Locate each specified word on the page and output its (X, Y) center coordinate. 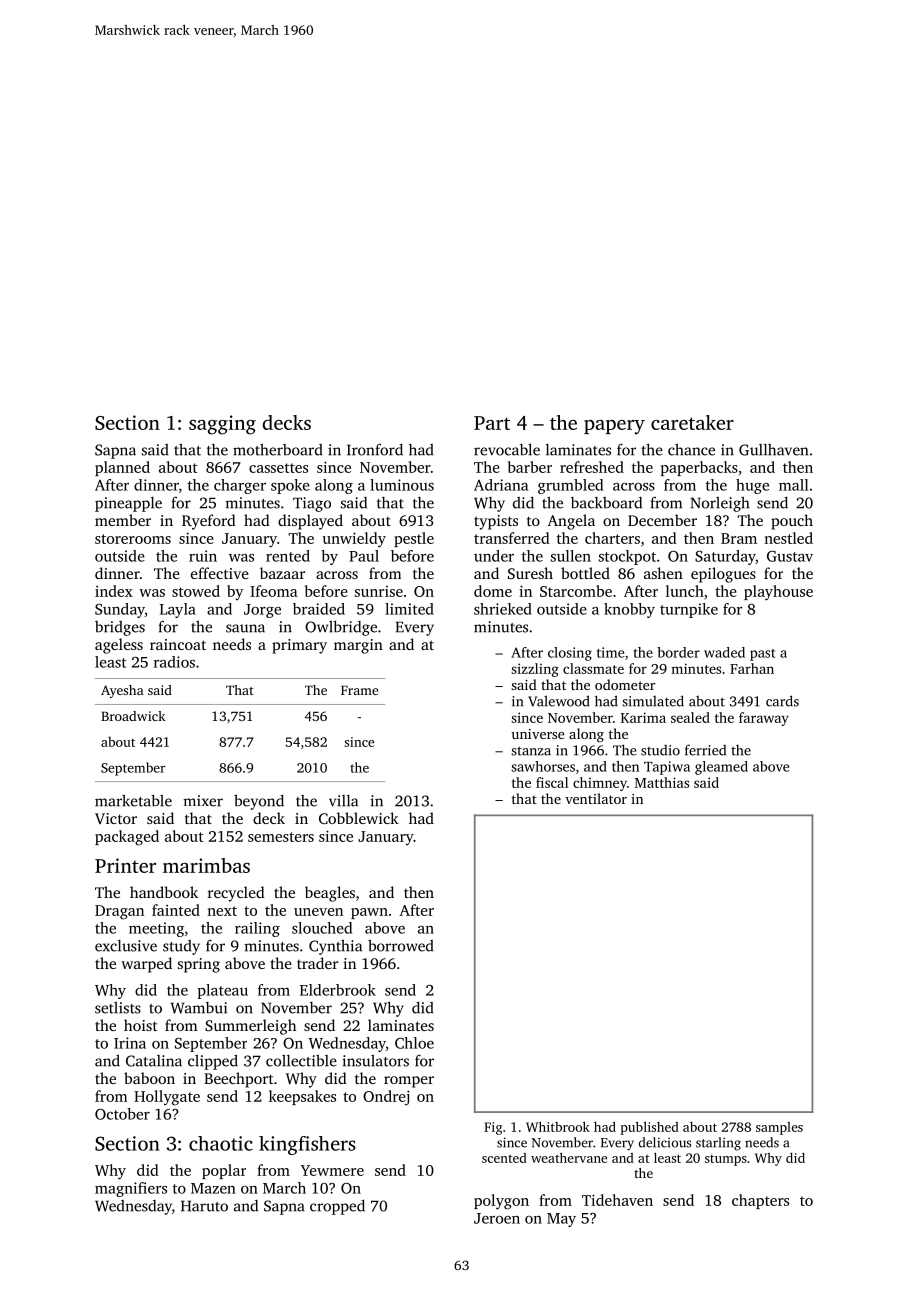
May (561, 1220)
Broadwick (133, 716)
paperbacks (699, 468)
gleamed (721, 768)
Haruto (204, 1206)
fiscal (552, 782)
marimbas (206, 865)
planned (122, 468)
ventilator (596, 798)
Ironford (375, 449)
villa (343, 801)
